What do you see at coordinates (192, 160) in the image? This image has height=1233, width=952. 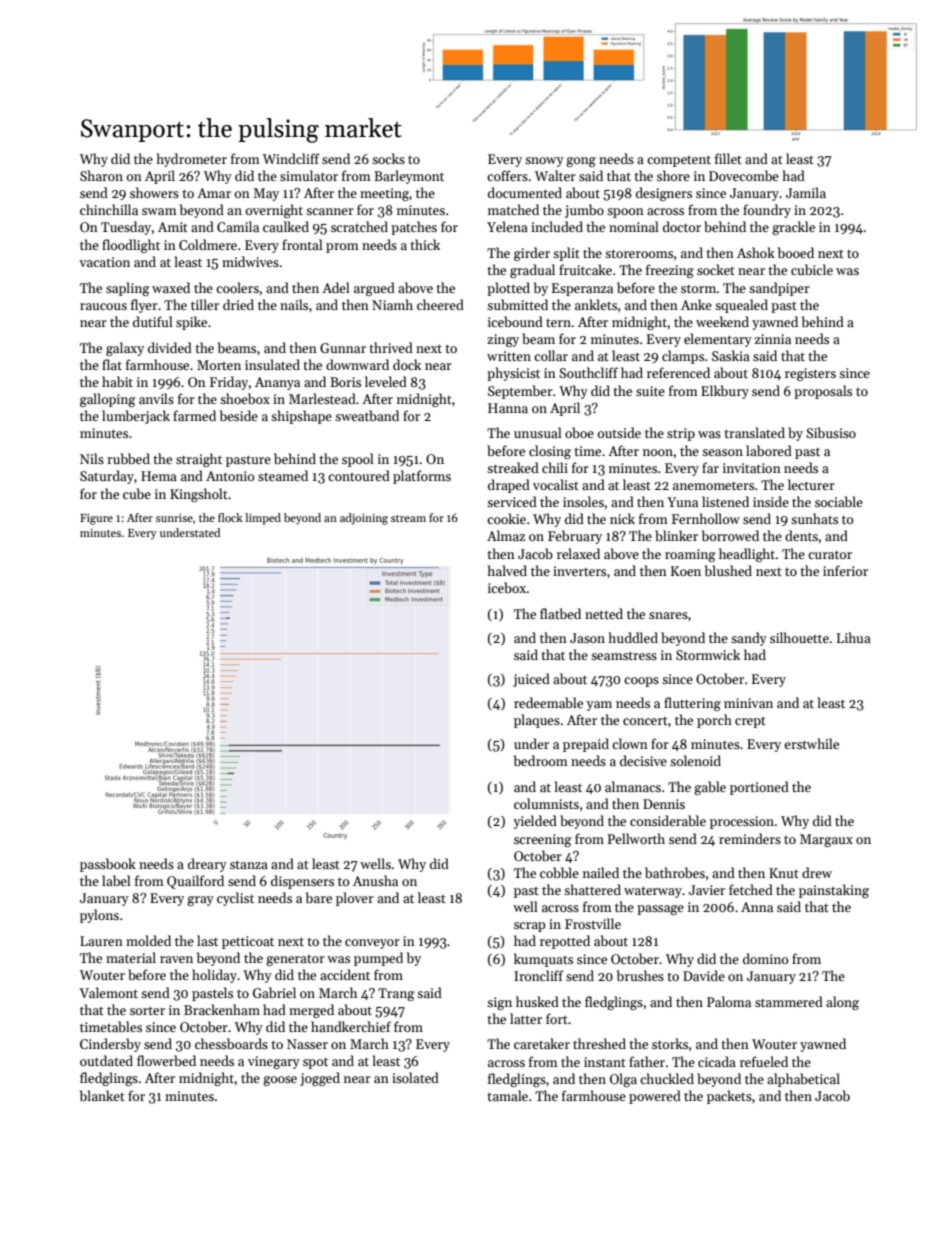 I see `hydrometer` at bounding box center [192, 160].
